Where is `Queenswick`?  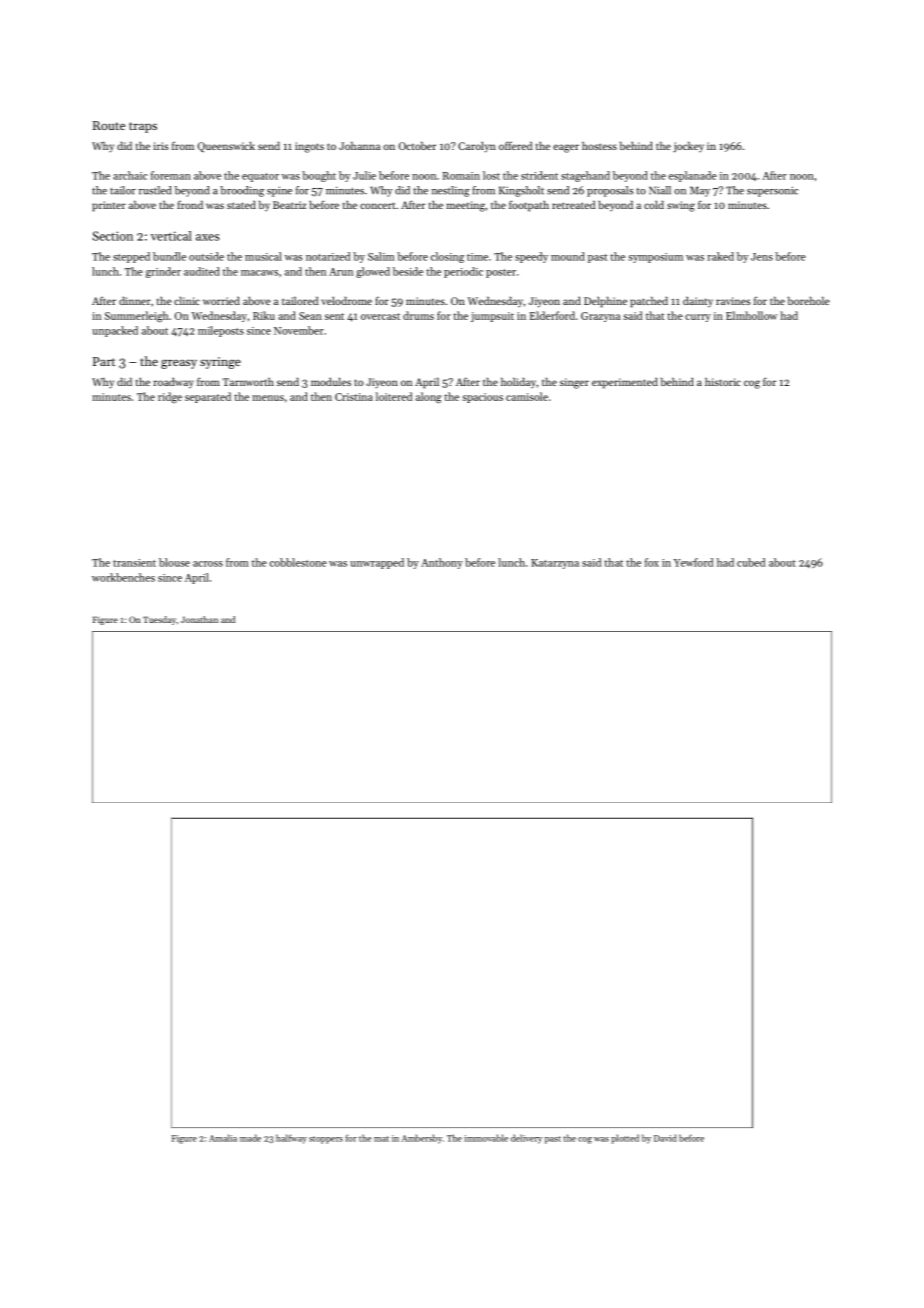 Queenswick is located at coordinates (226, 146).
